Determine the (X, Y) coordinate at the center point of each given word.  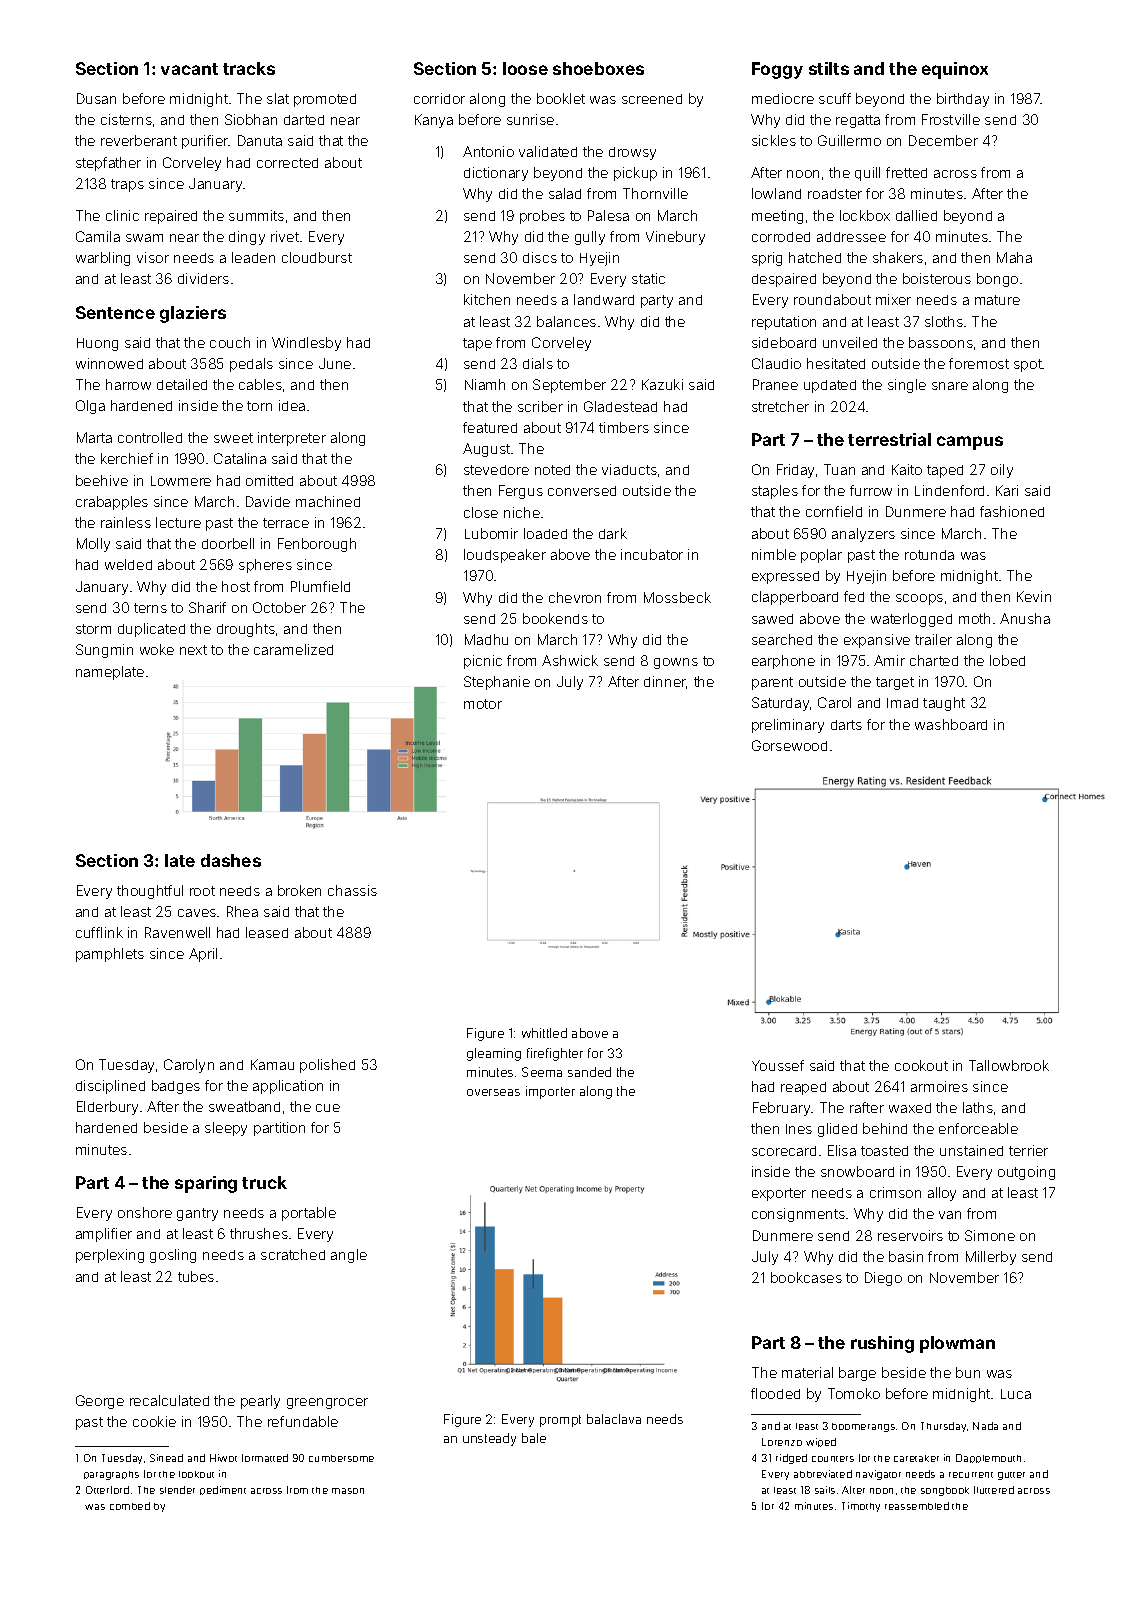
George (100, 1402)
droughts (246, 630)
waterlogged (911, 620)
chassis (352, 890)
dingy (247, 238)
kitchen (487, 299)
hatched (815, 257)
